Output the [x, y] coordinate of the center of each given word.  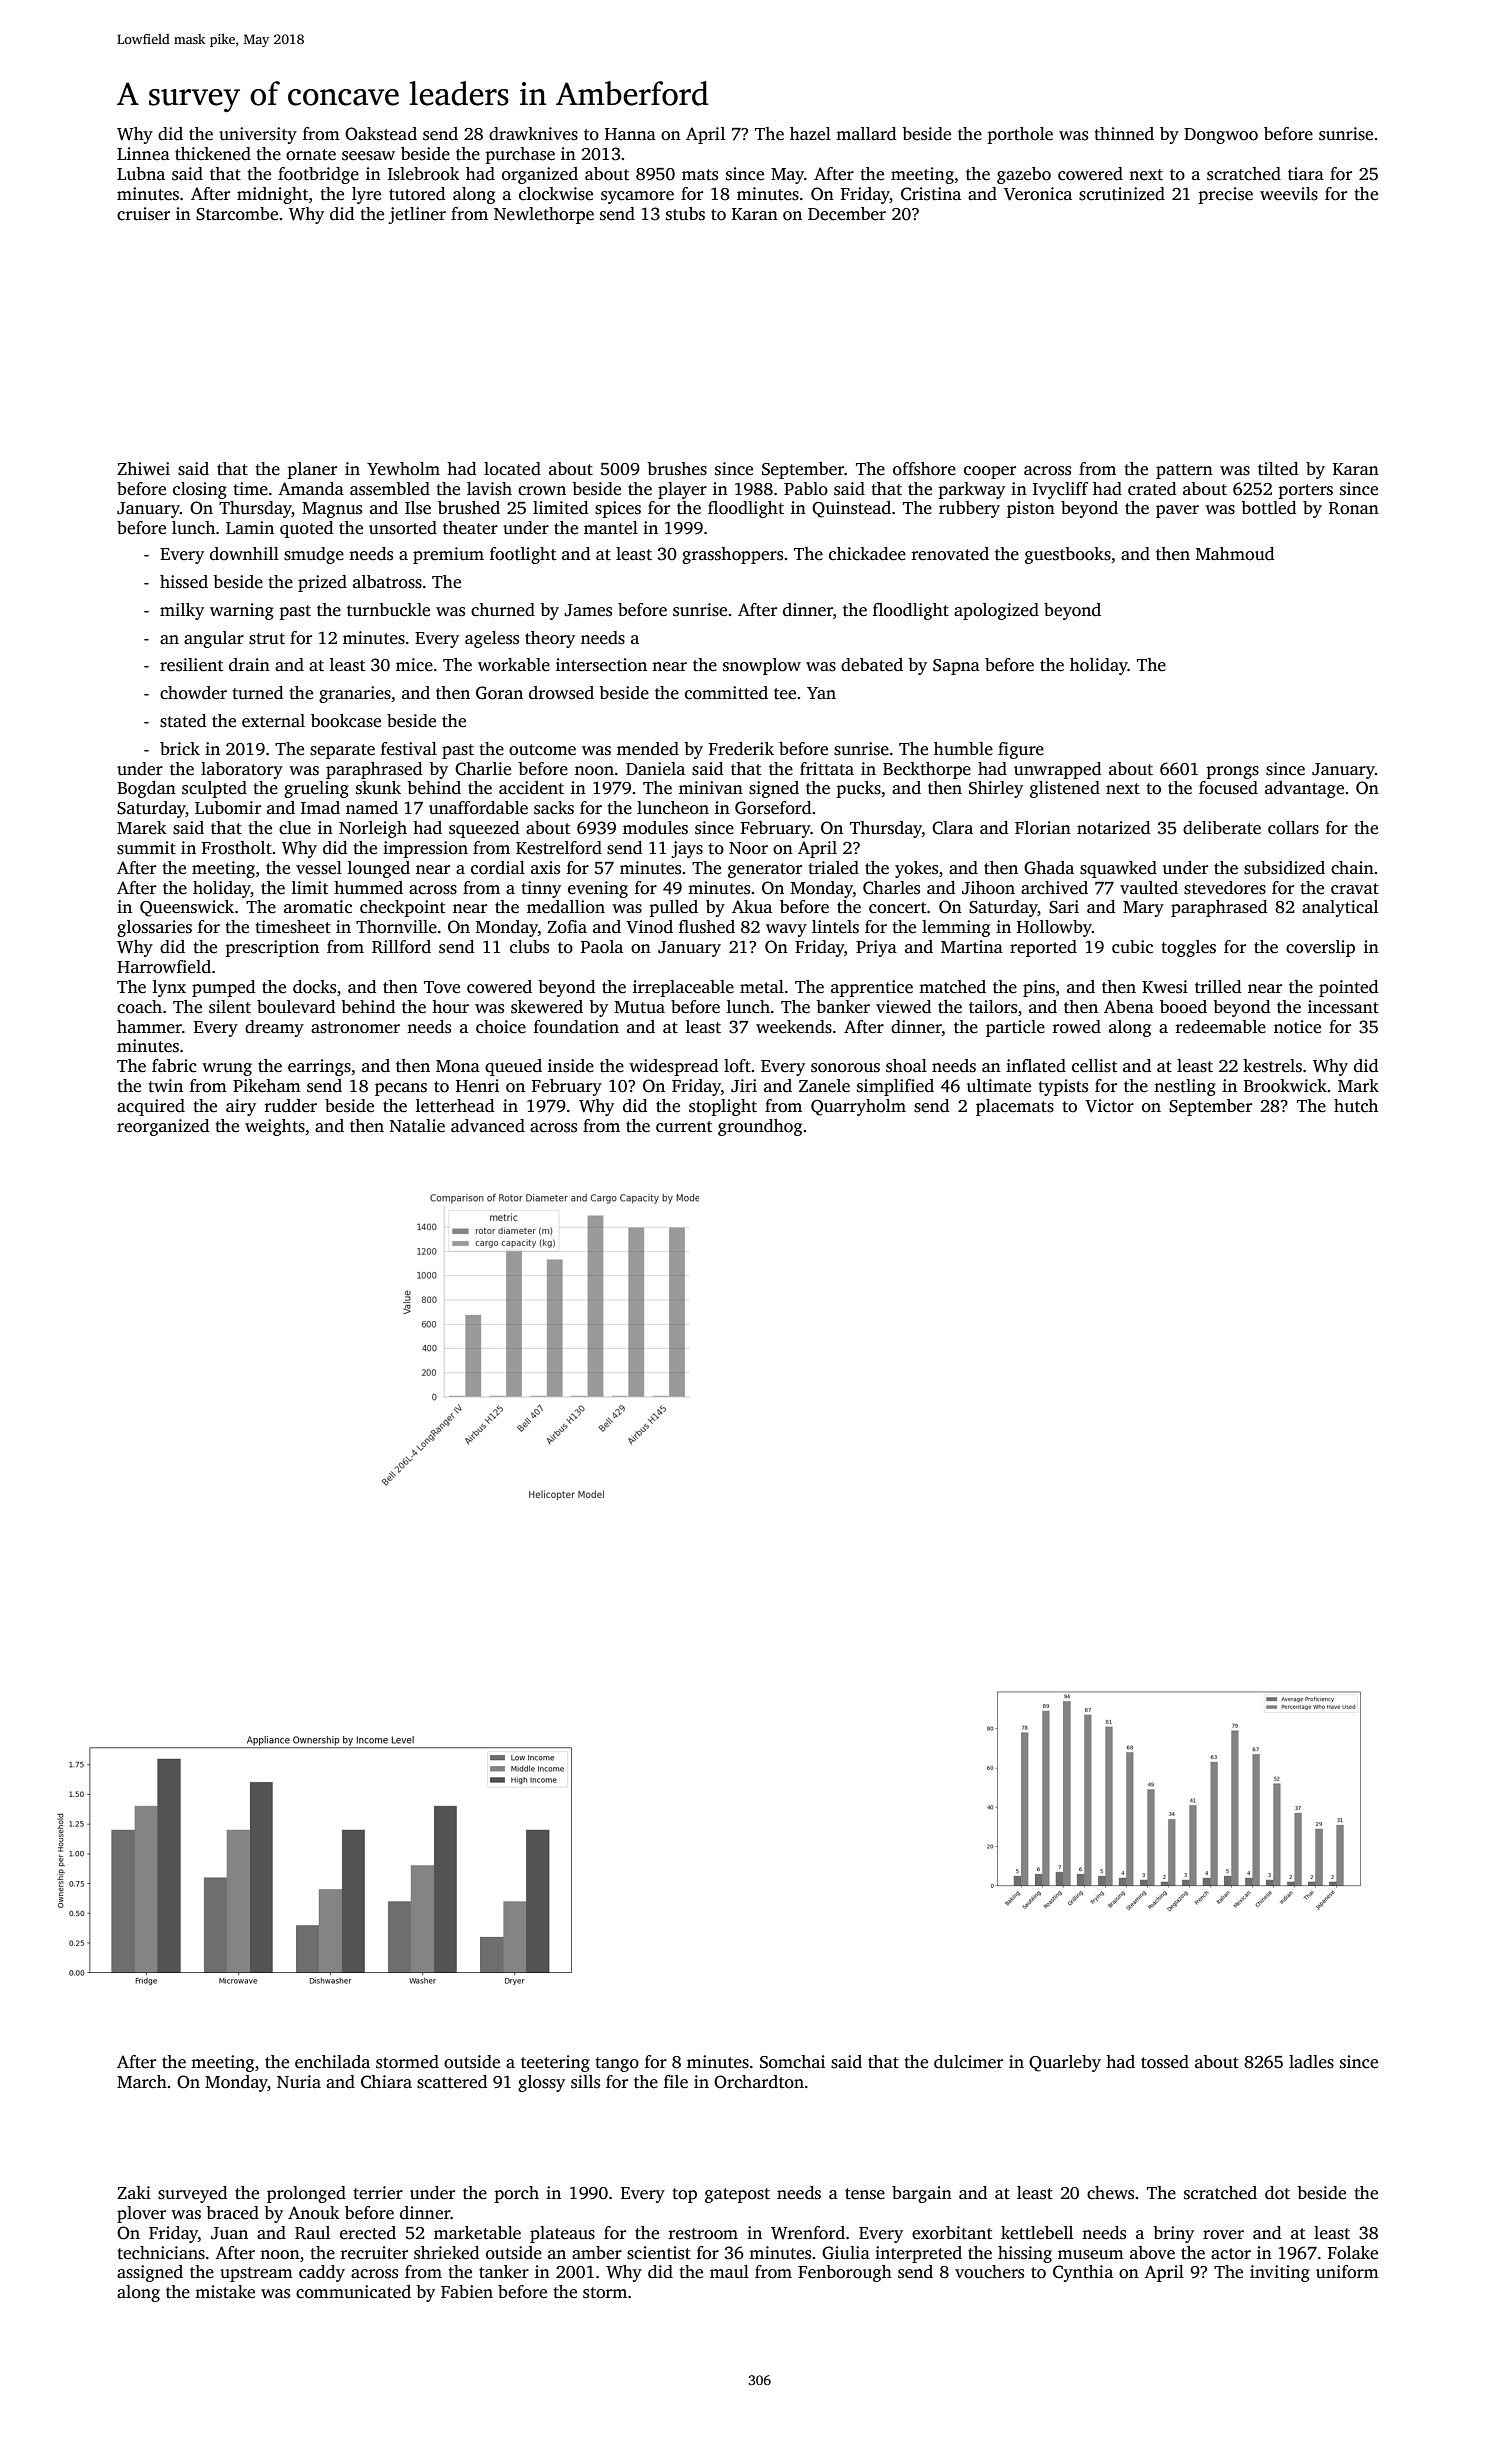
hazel [810, 134]
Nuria [299, 2082]
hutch [1356, 1106]
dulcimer [968, 2062]
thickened [213, 154]
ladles [1311, 2062]
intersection [601, 665]
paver [1177, 511]
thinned [1124, 134]
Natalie [417, 1126]
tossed [1165, 2062]
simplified [895, 1087]
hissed [184, 582]
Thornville [396, 927]
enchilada [332, 2062]
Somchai [792, 2062]
